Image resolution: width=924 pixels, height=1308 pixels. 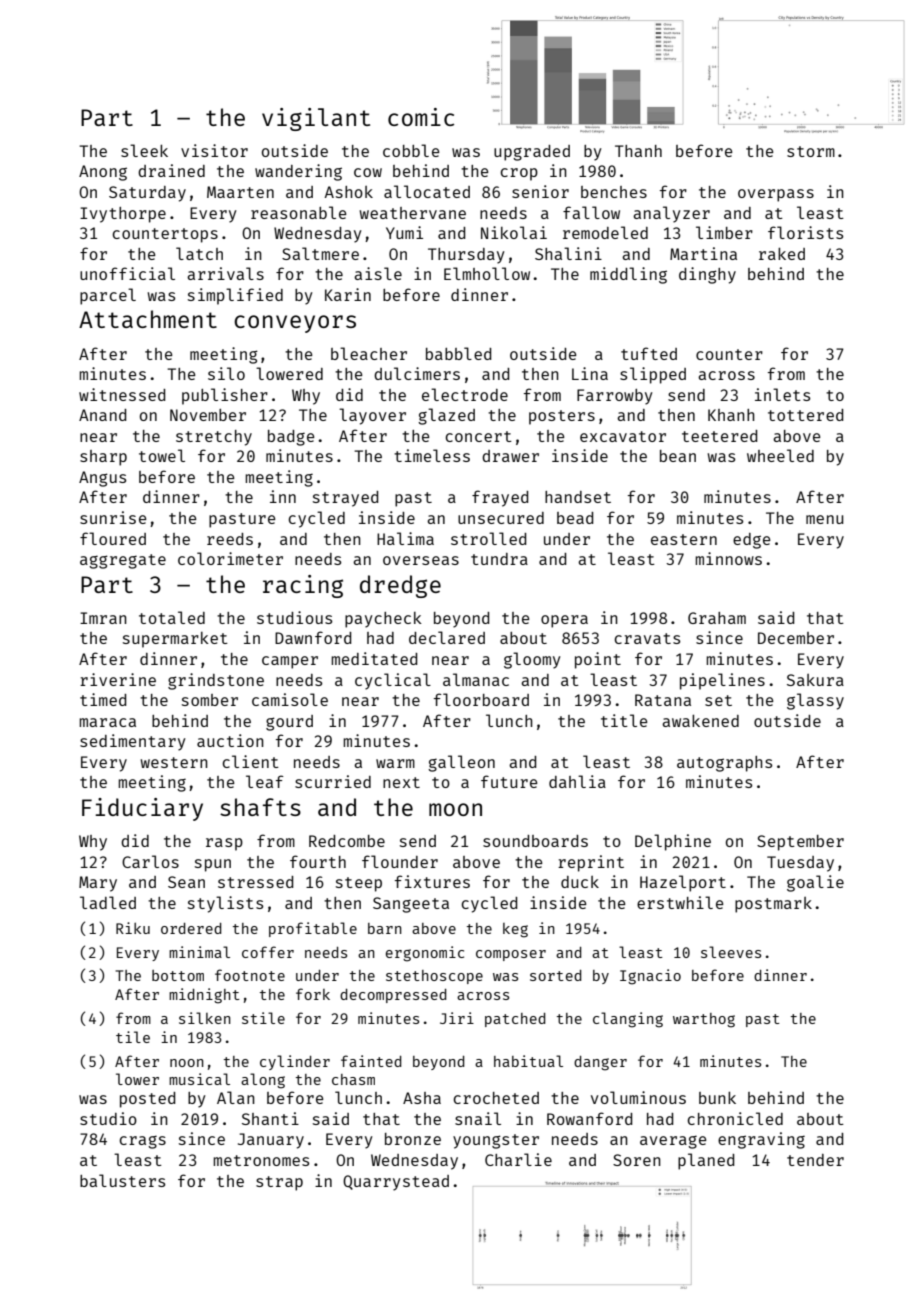 I want to click on Charlie, so click(x=518, y=1159).
